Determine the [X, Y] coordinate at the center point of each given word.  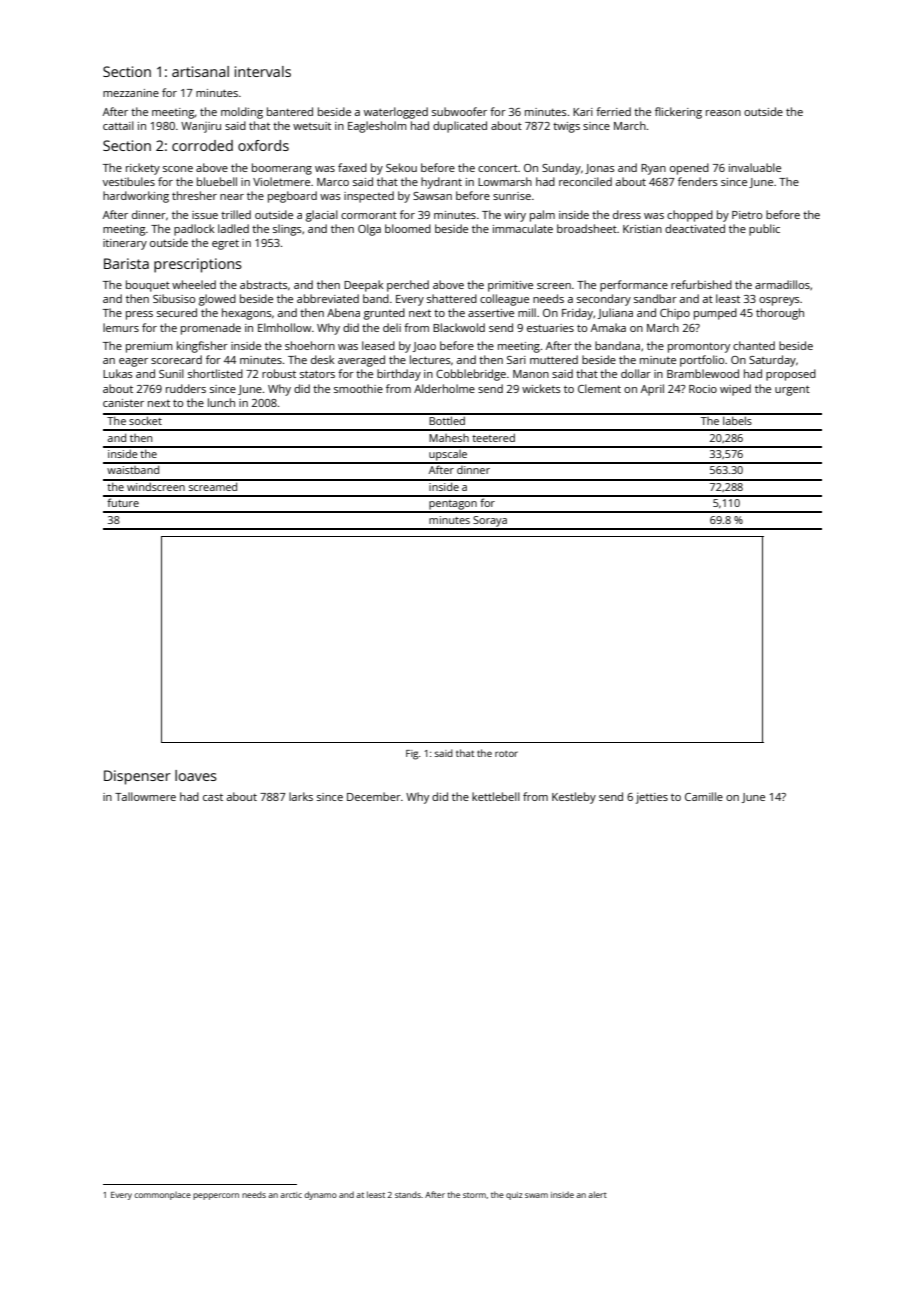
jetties [652, 798]
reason [723, 113]
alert [597, 1194]
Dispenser [137, 777]
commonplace [162, 1196]
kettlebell [496, 796]
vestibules [129, 181]
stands [408, 1194]
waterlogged [396, 113]
